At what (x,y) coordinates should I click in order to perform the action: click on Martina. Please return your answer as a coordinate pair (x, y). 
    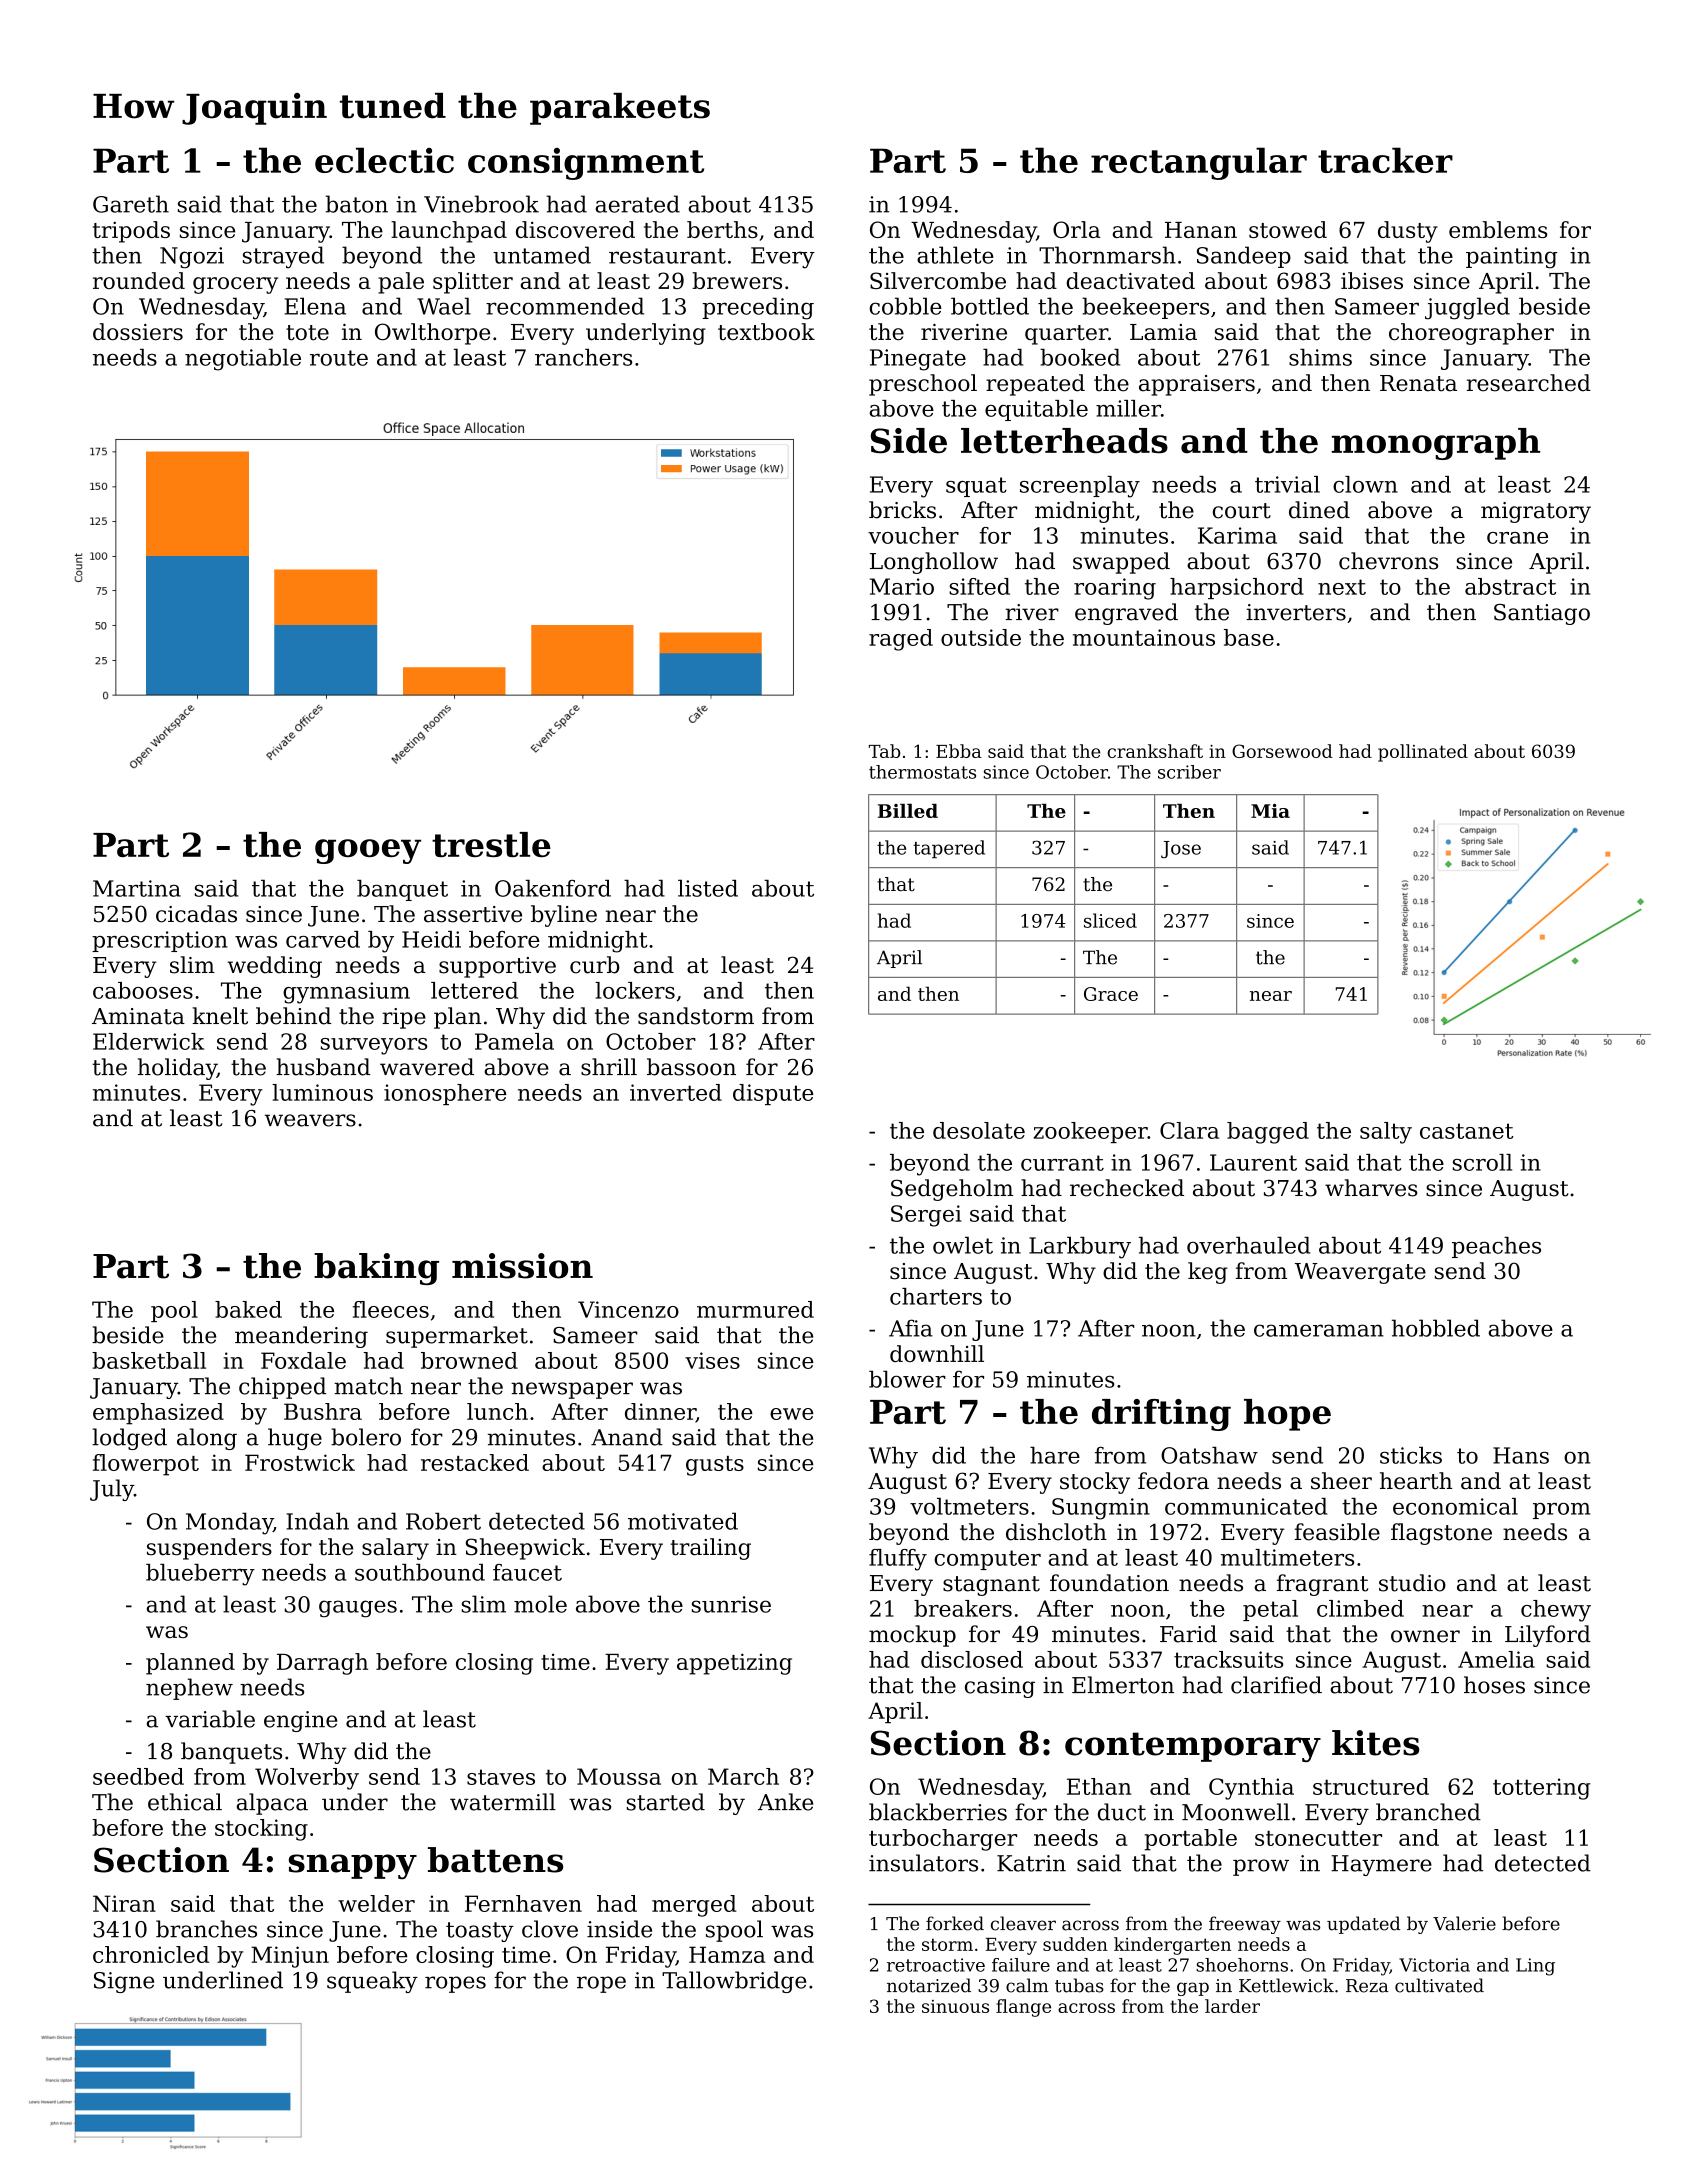
    Looking at the image, I should click on (137, 888).
